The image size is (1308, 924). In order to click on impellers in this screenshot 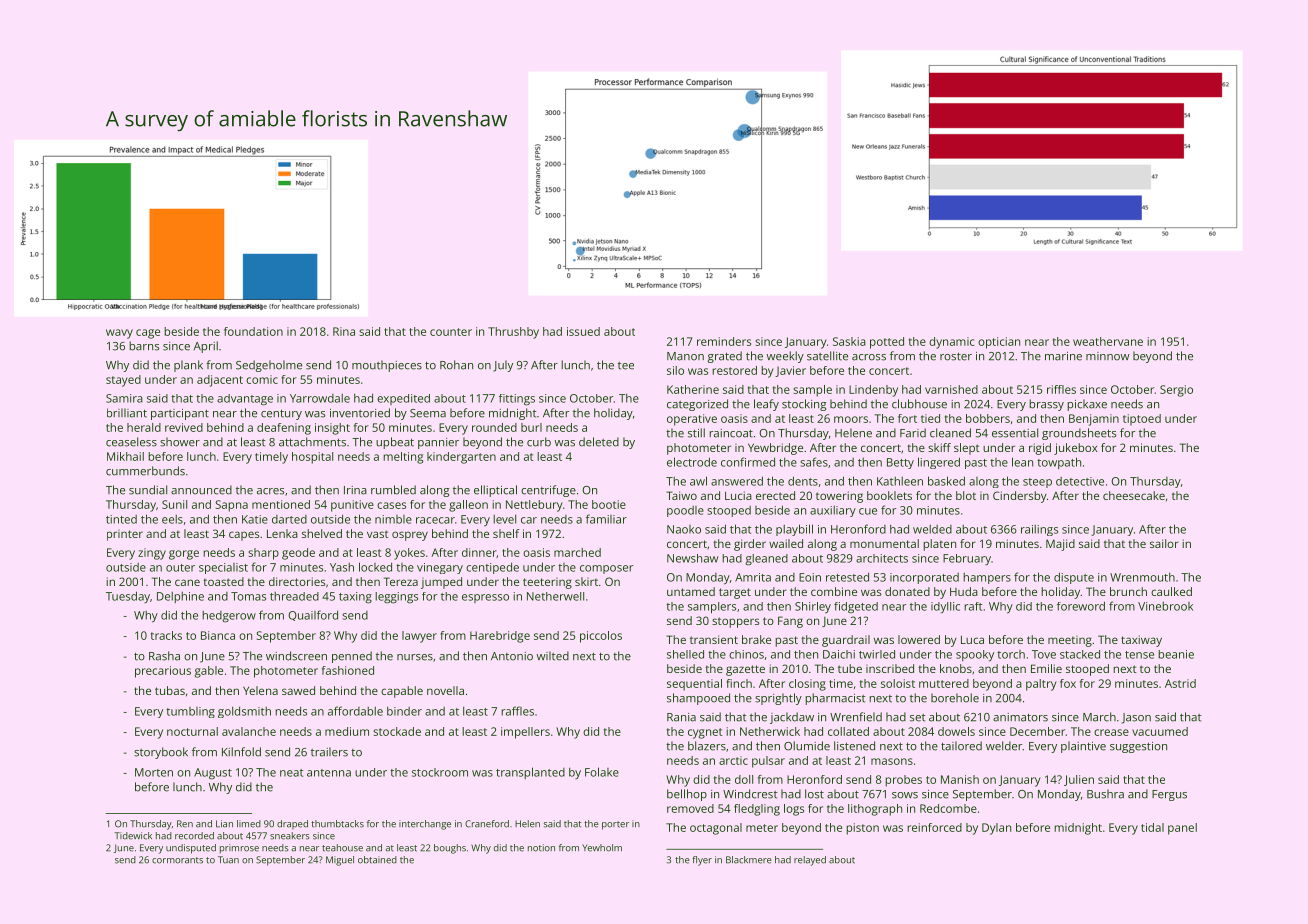, I will do `click(525, 733)`.
